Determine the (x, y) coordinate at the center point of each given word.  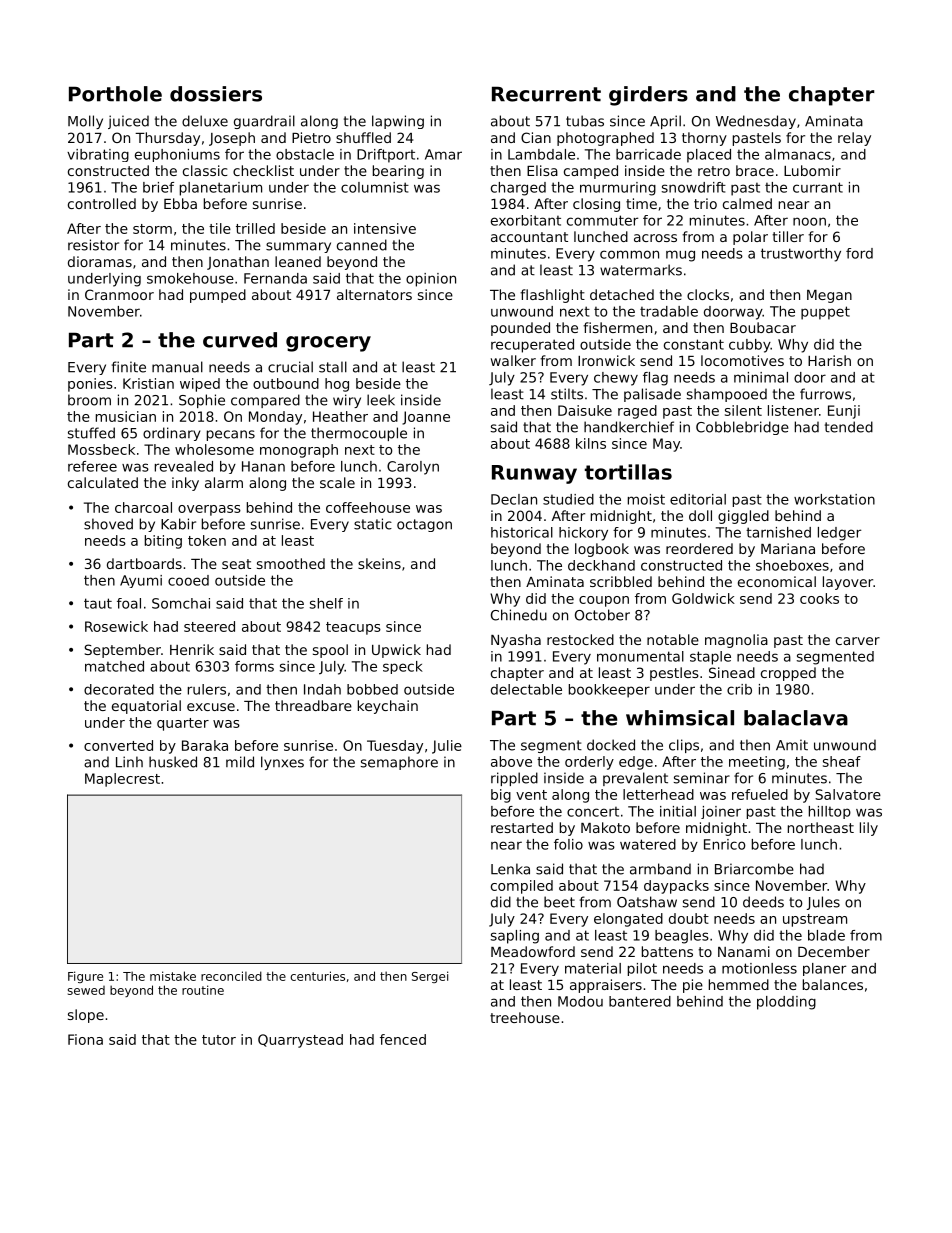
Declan (514, 499)
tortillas (628, 472)
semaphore (399, 763)
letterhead (658, 794)
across (655, 238)
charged (518, 189)
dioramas (100, 261)
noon (809, 221)
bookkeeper (609, 691)
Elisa (542, 170)
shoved (108, 524)
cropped (788, 674)
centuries (317, 976)
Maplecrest (122, 780)
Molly (85, 122)
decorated (119, 689)
